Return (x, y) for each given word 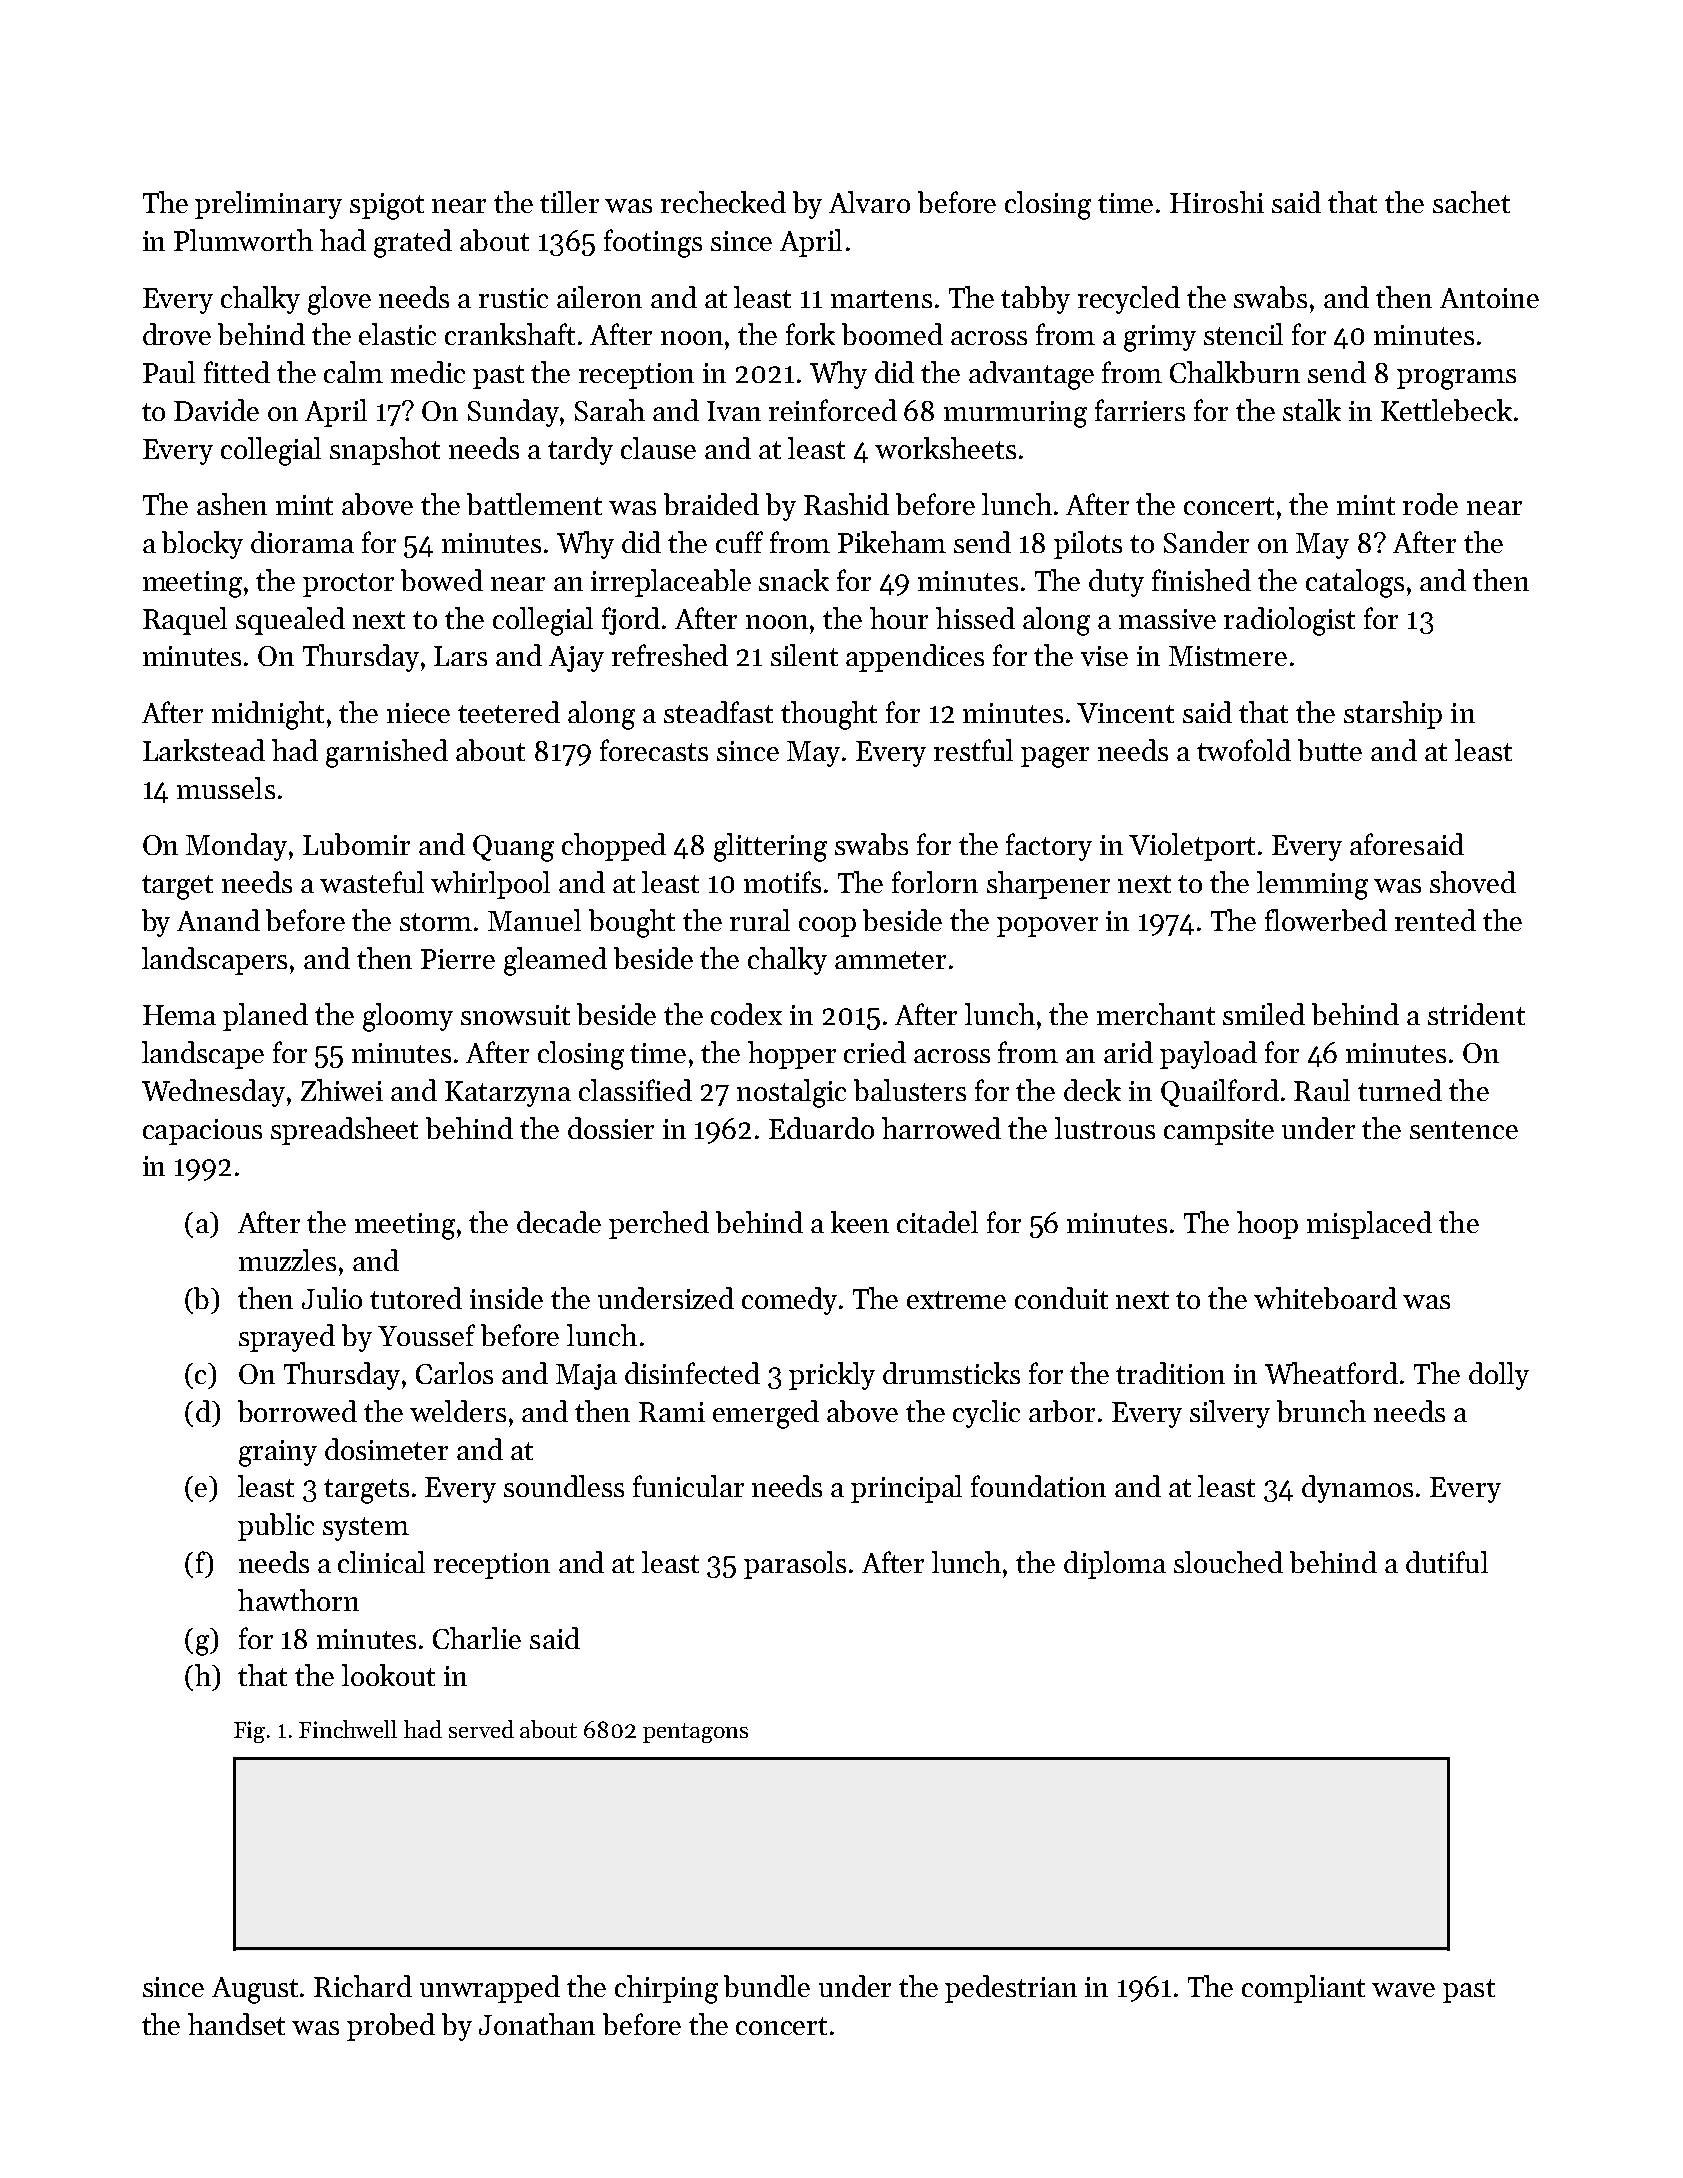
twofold (1244, 750)
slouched (1228, 1562)
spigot (387, 206)
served (481, 1729)
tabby (1035, 300)
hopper (792, 1055)
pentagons (695, 1733)
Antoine (1489, 298)
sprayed (287, 1338)
